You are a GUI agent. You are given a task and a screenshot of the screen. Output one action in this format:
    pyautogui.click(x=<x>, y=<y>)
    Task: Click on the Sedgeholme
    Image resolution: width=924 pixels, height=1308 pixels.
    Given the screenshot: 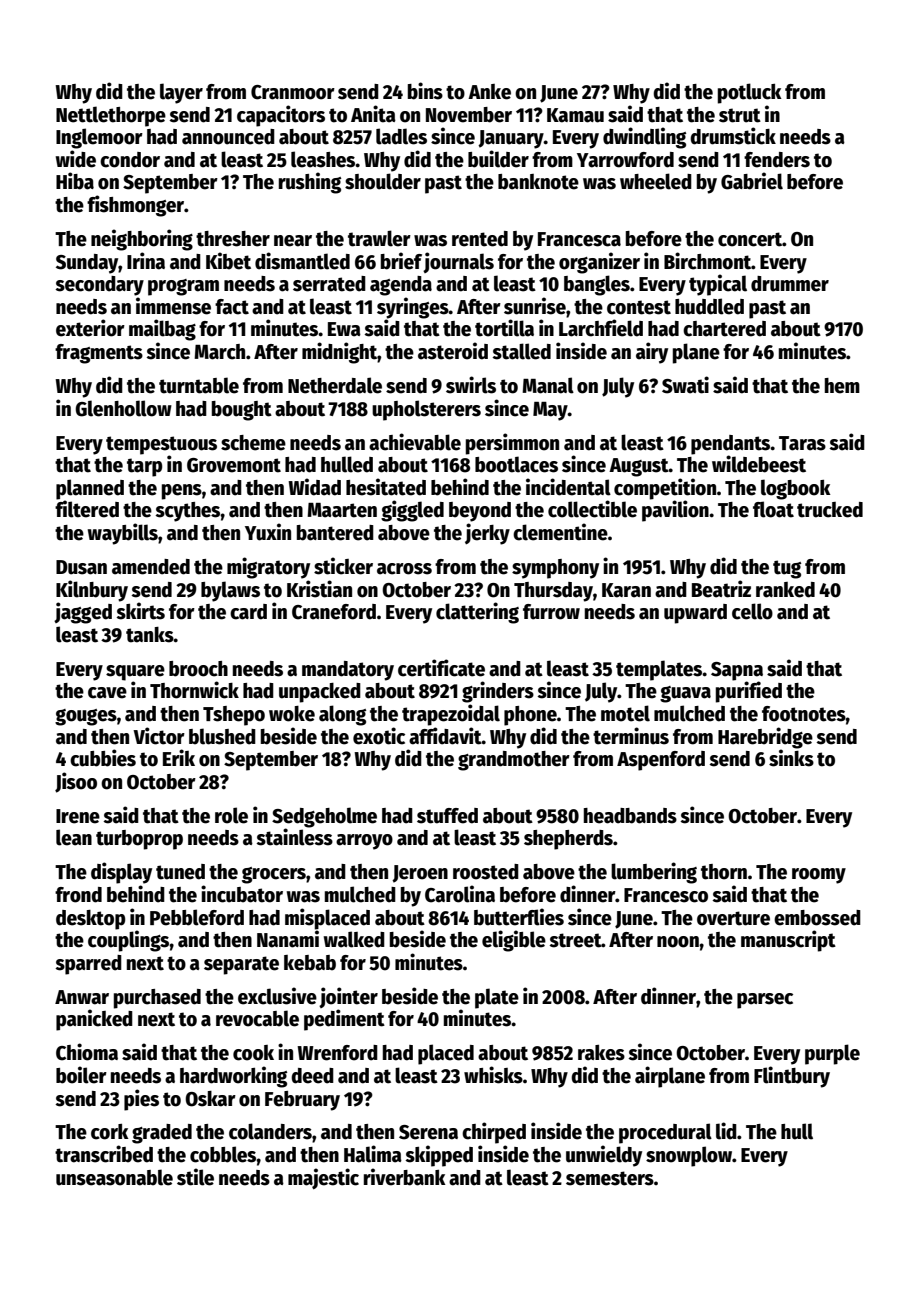 What is the action you would take?
    pyautogui.click(x=324, y=817)
